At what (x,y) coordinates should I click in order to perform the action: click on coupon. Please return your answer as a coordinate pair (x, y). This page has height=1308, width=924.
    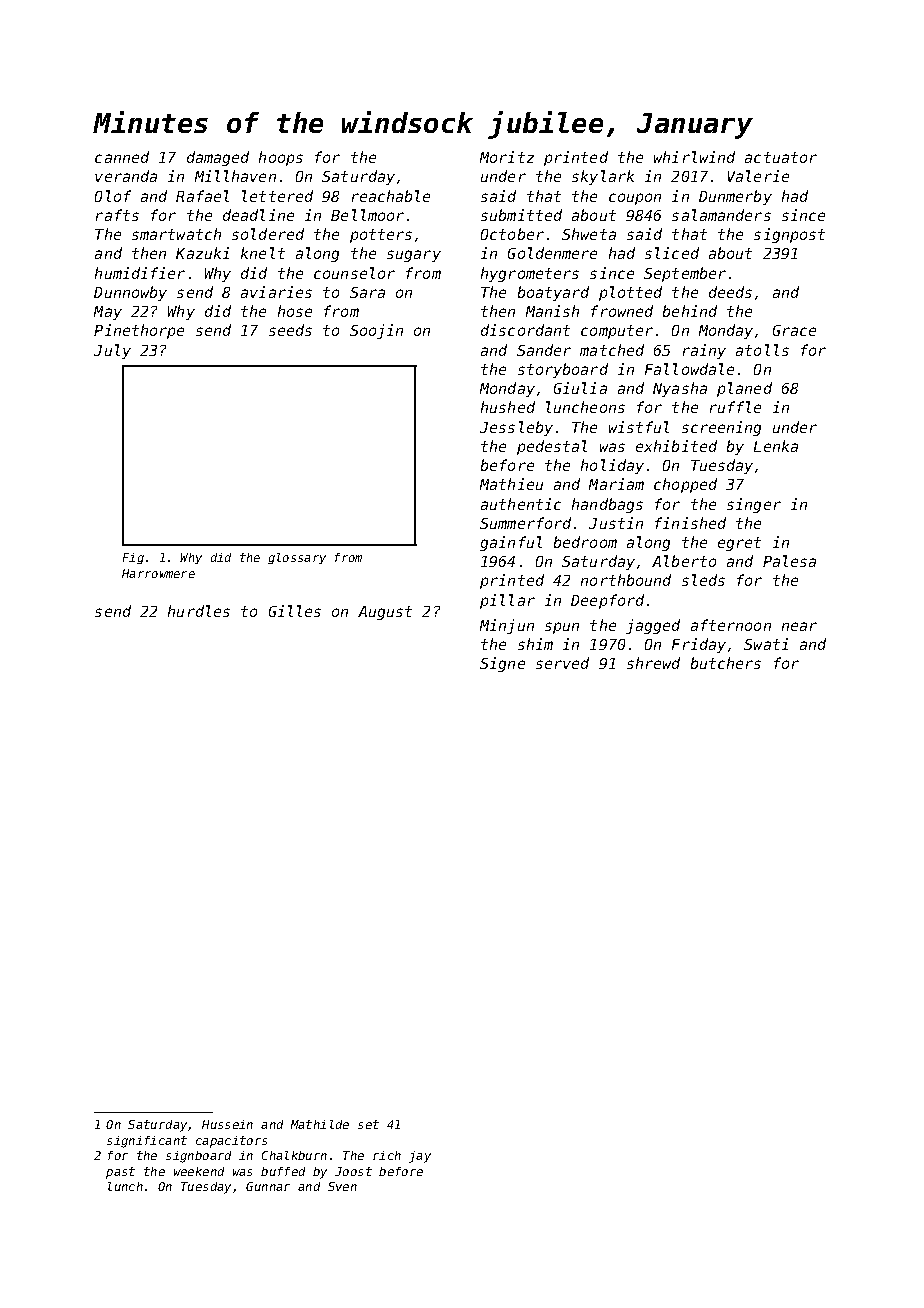
    Looking at the image, I should click on (635, 199).
